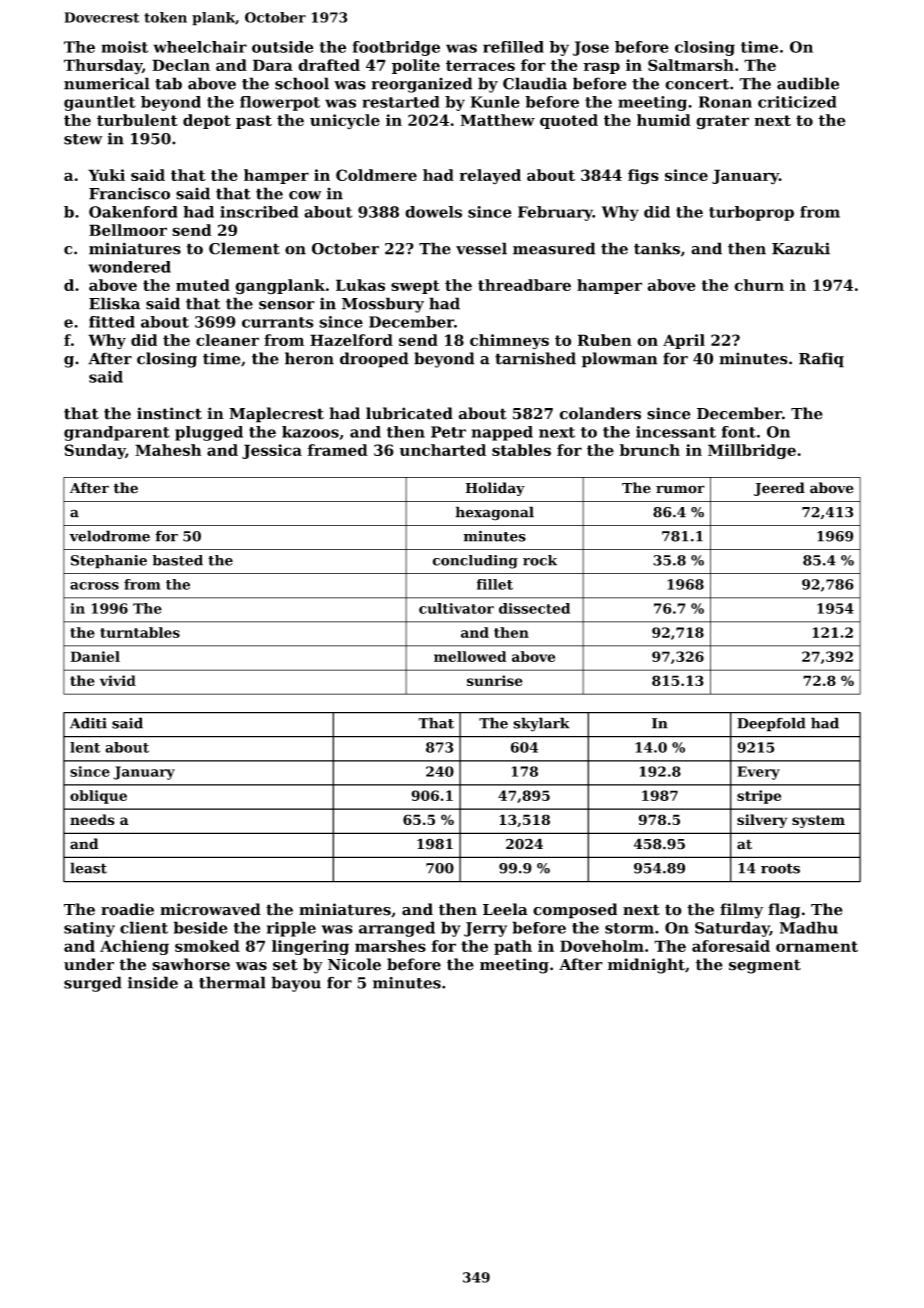 This screenshot has width=924, height=1308. Describe the element at coordinates (396, 48) in the screenshot. I see `footbridge` at that location.
